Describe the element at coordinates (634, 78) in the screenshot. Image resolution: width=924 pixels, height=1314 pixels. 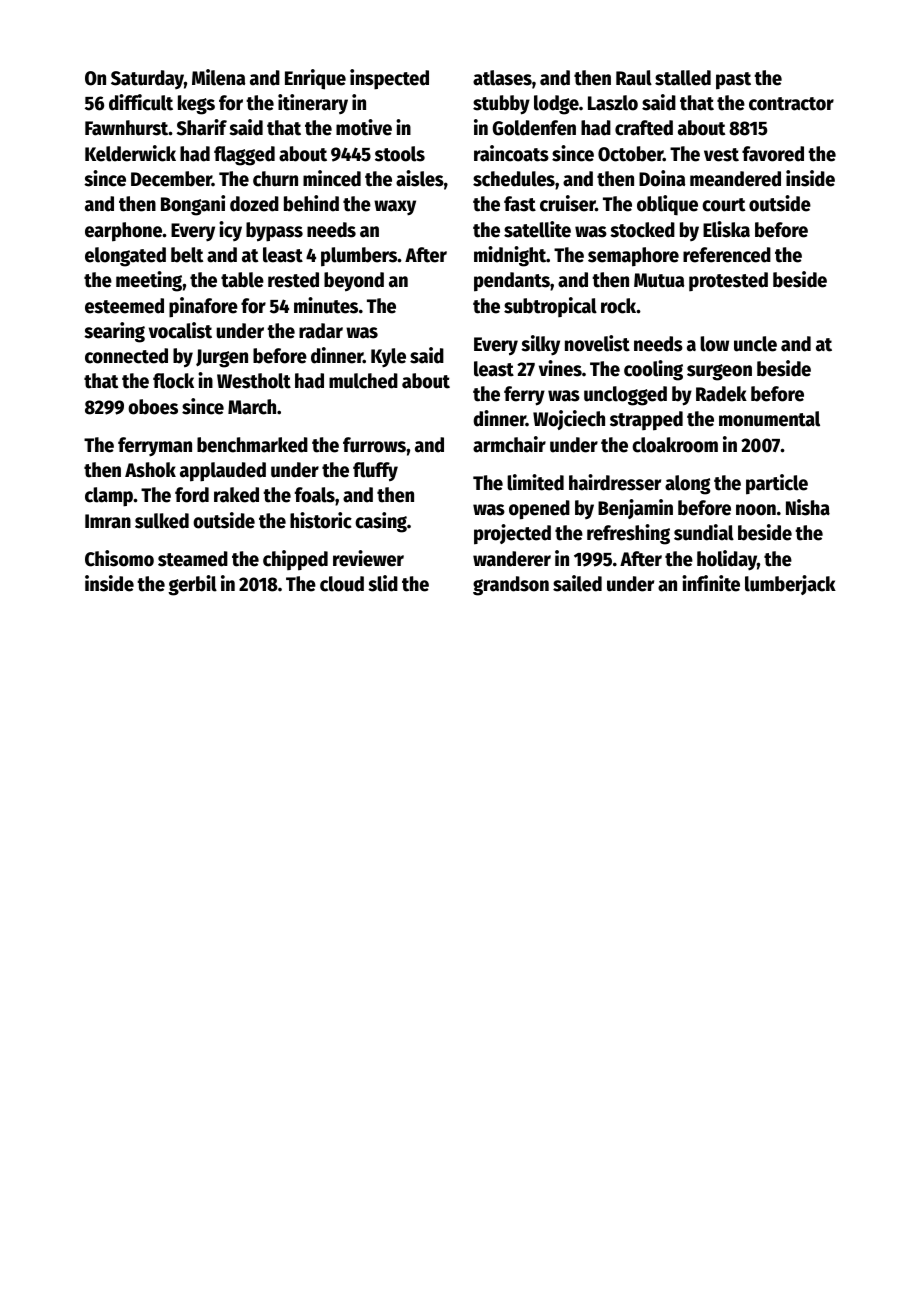
I see `Raul` at that location.
